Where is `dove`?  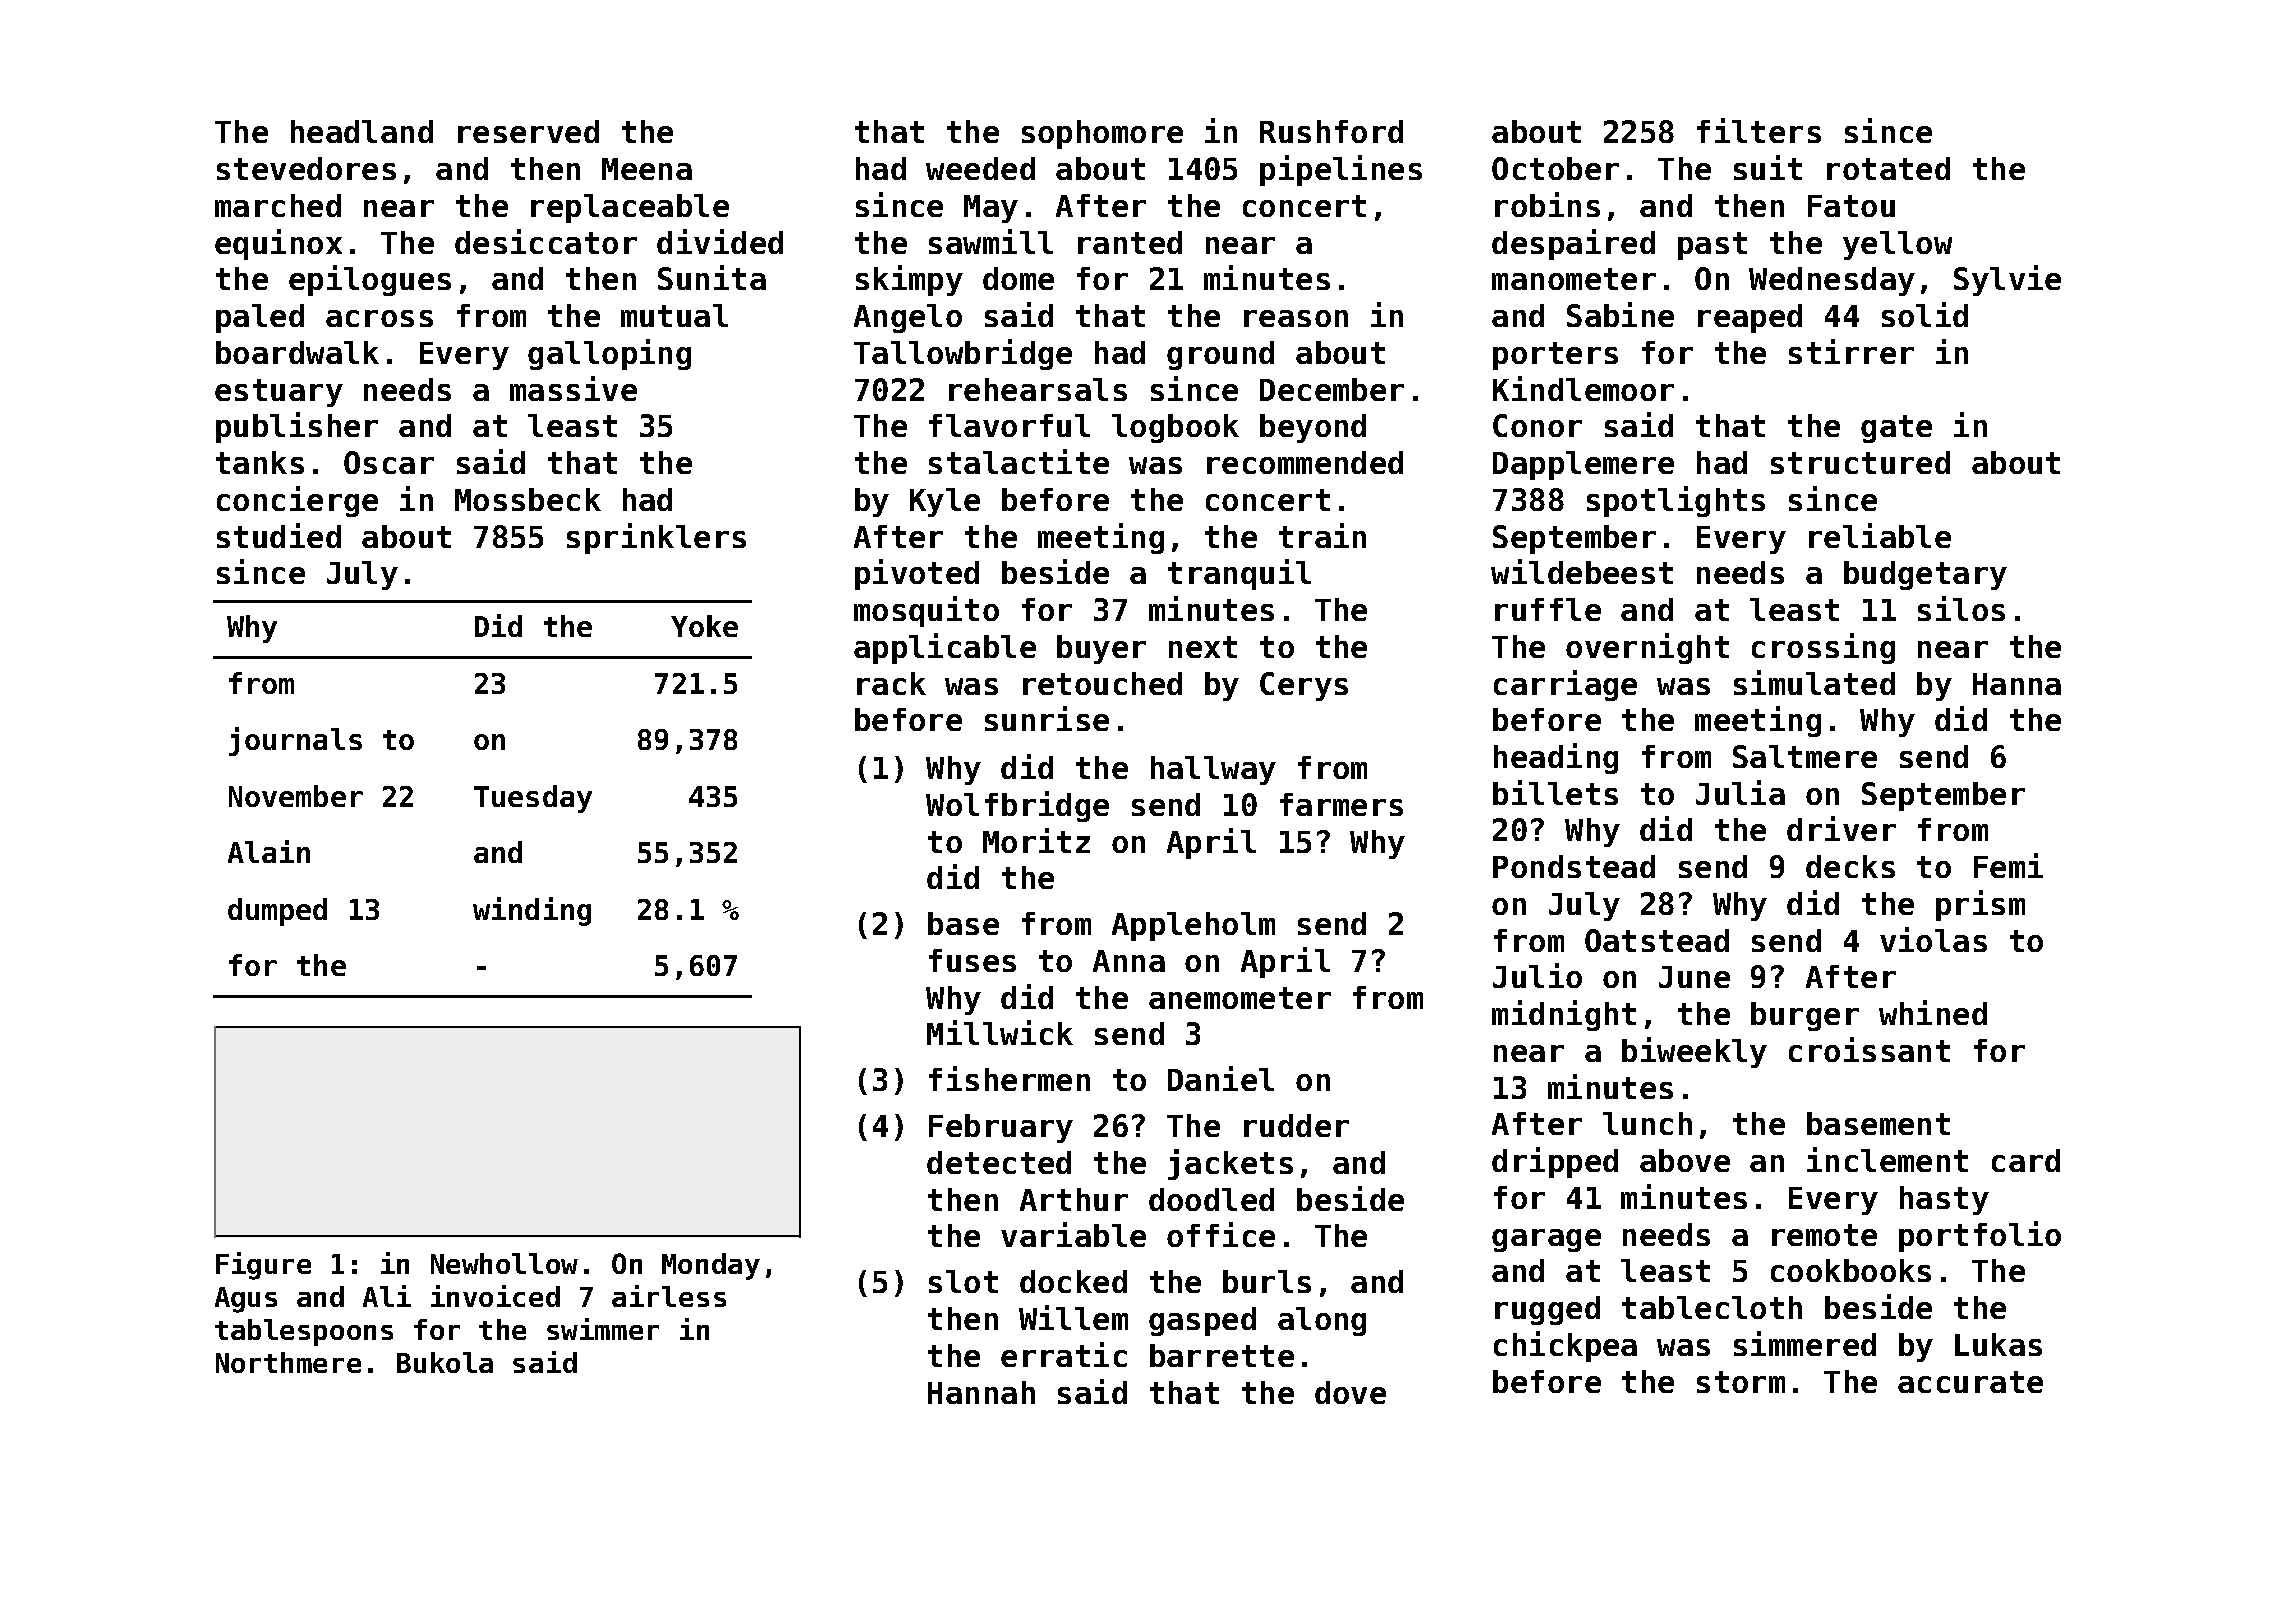 dove is located at coordinates (1350, 1392).
